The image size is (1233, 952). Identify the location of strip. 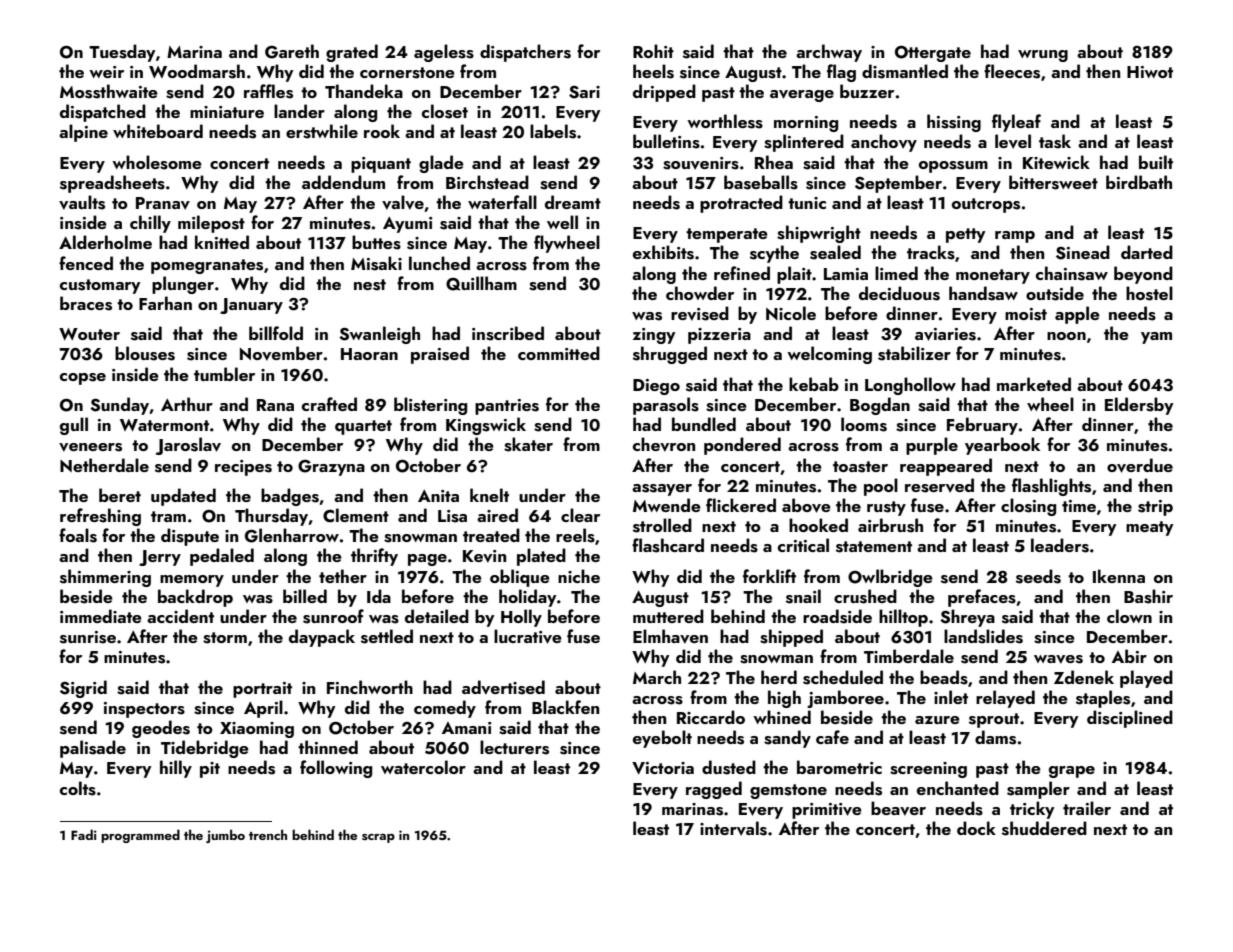
(1155, 508).
